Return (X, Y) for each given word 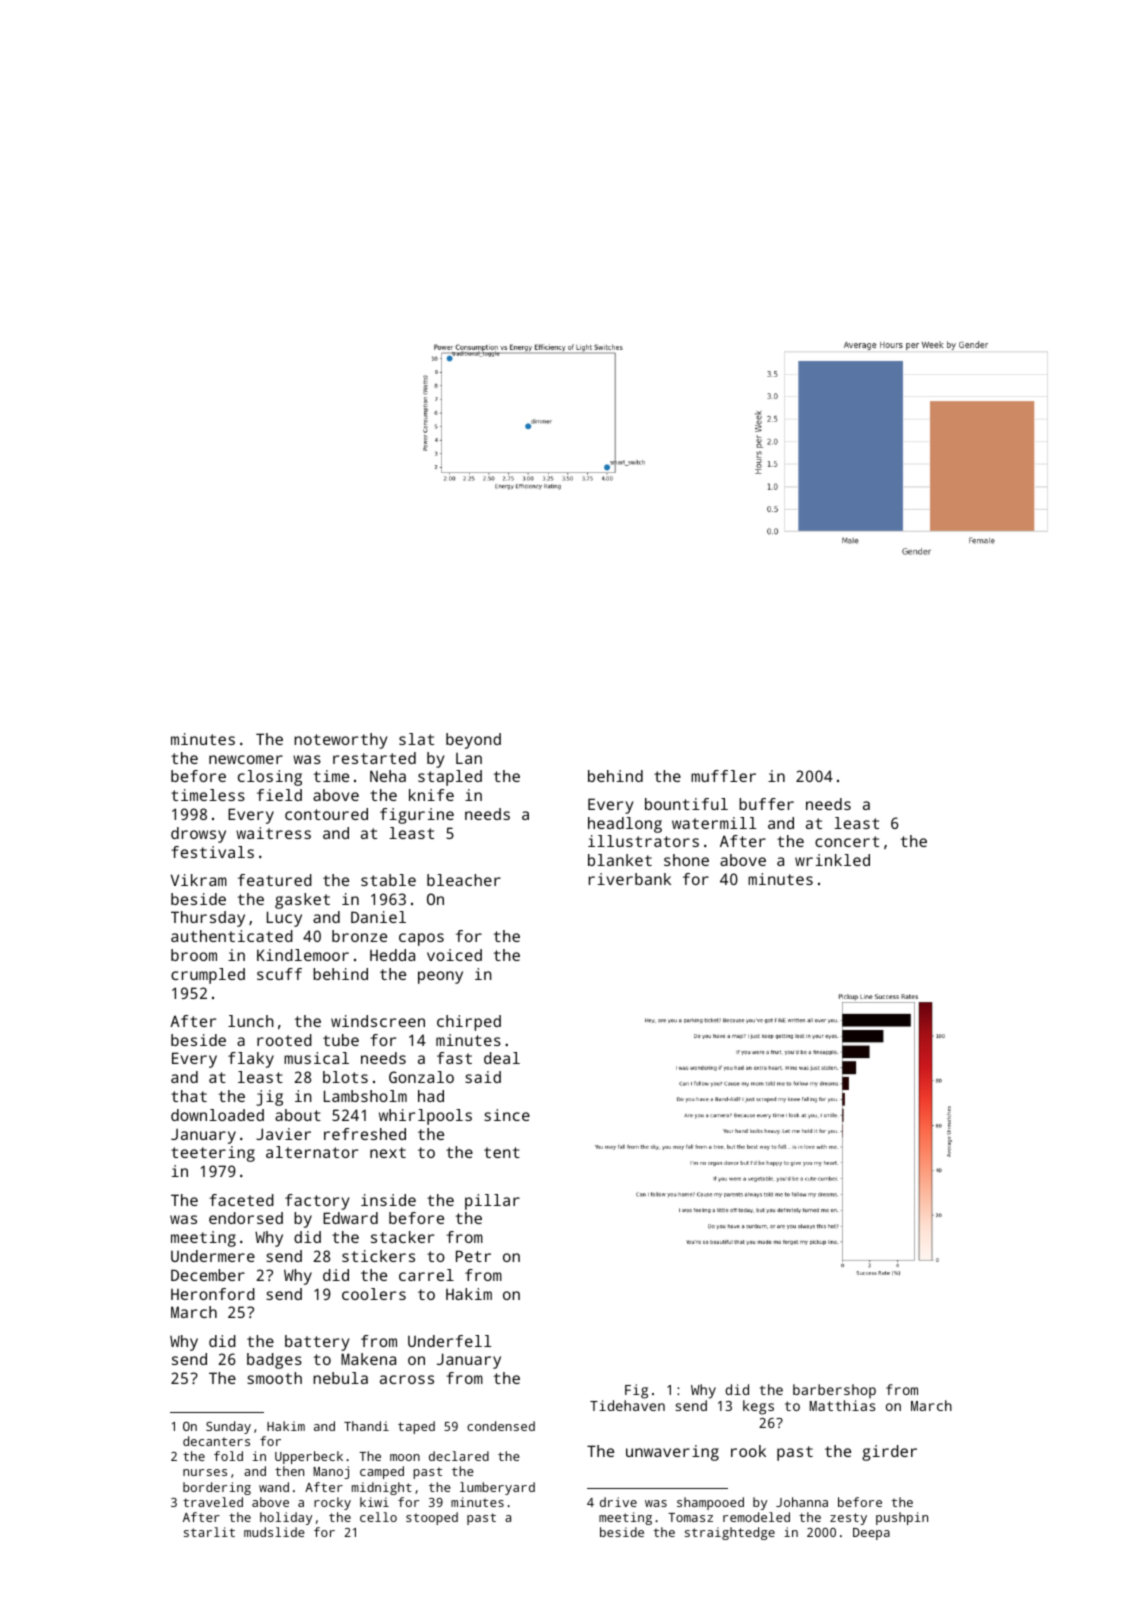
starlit (209, 1532)
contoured (326, 814)
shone (686, 860)
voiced (454, 955)
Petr (473, 1256)
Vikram (199, 880)
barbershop (834, 1391)
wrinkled (832, 860)
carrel (426, 1275)
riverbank (630, 879)
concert (847, 841)
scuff (279, 974)
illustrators (643, 841)
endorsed (246, 1218)
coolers (374, 1294)
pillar (492, 1202)
